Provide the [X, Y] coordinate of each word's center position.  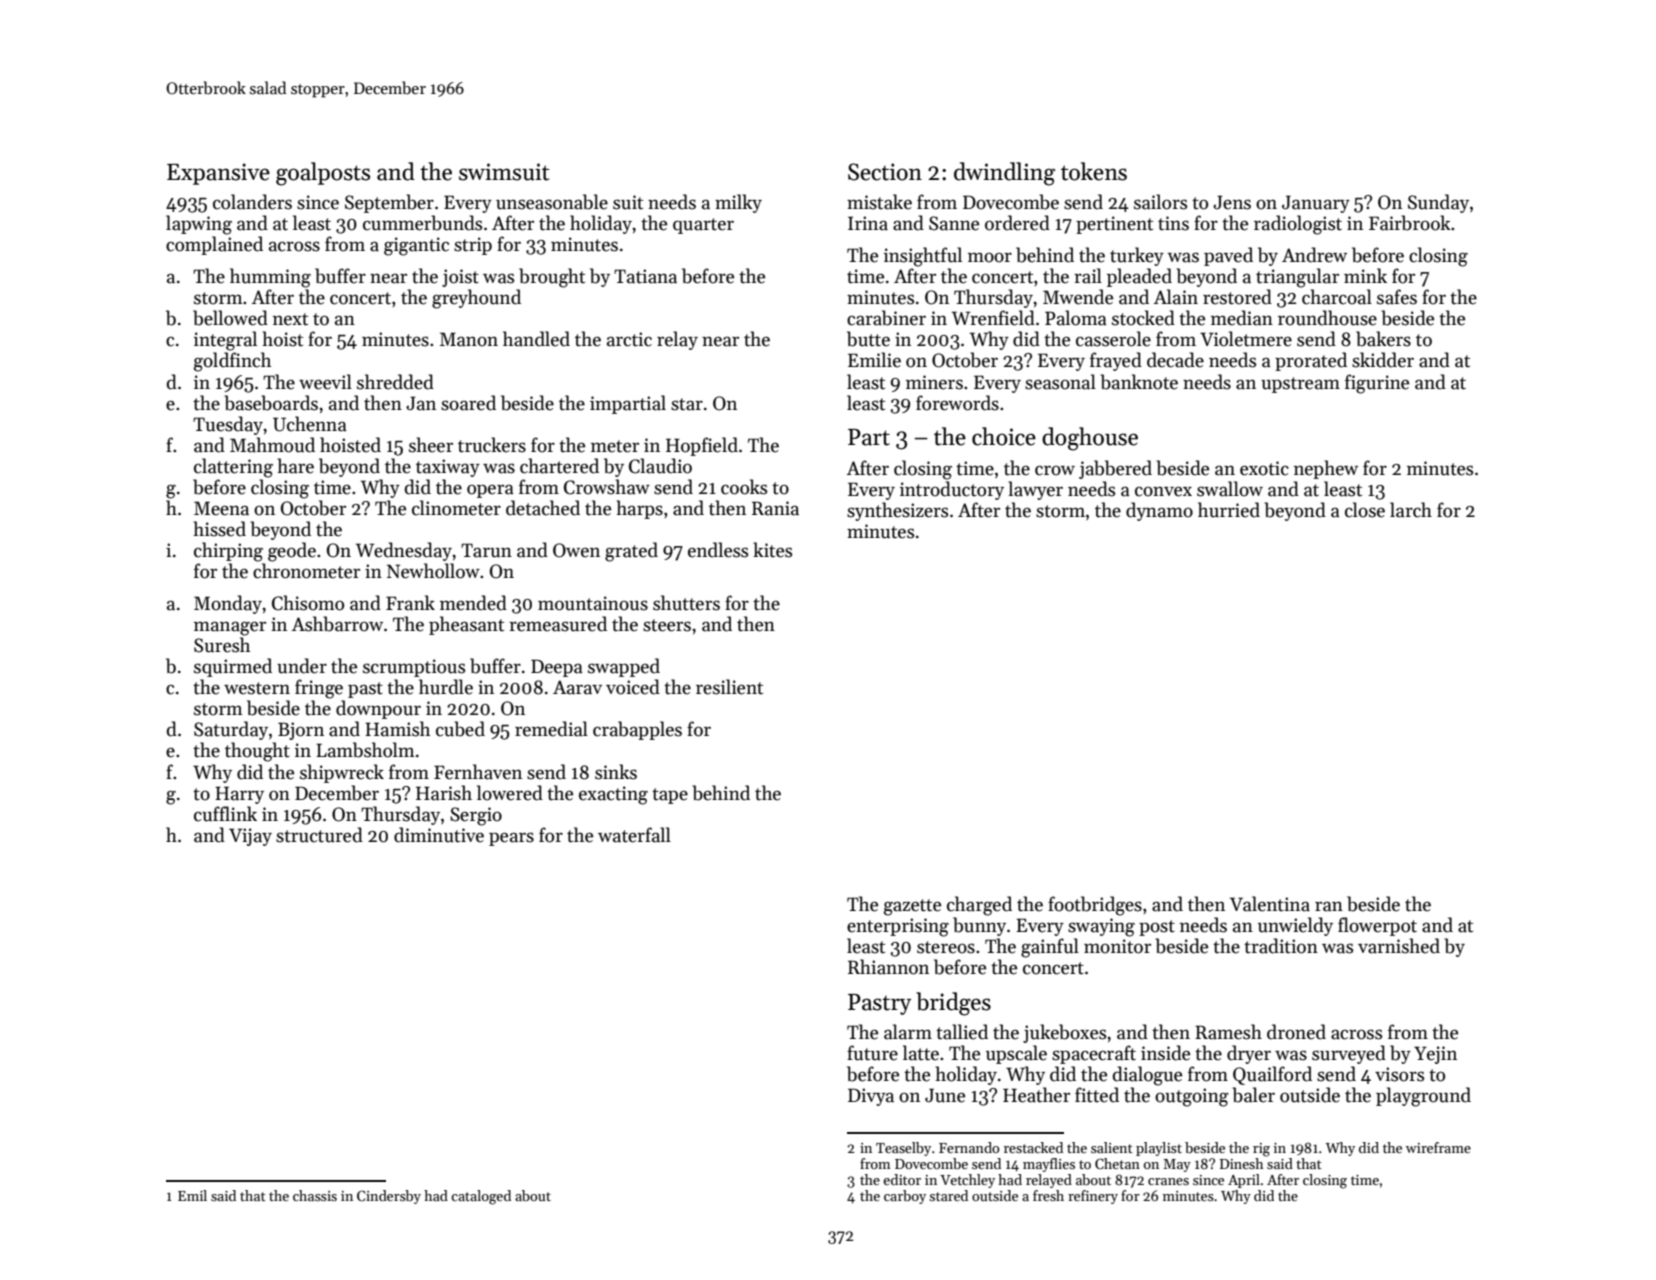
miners [934, 382]
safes [1397, 297]
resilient [729, 687]
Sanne [954, 223]
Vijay [250, 837]
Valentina [1270, 904]
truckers [492, 445]
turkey [1137, 256]
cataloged [481, 1197]
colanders [252, 202]
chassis [315, 1195]
